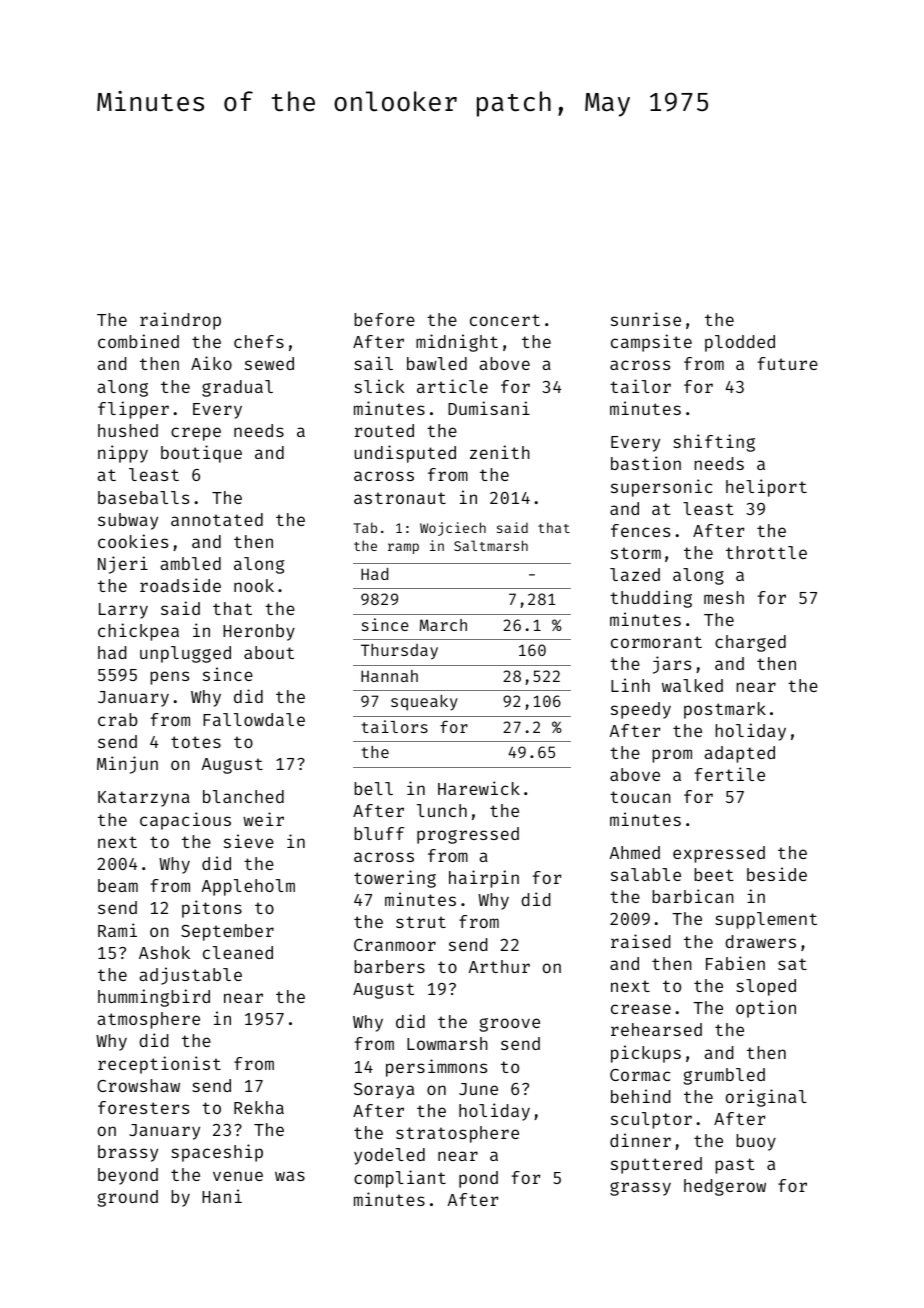 This screenshot has height=1308, width=924. Describe the element at coordinates (128, 521) in the screenshot. I see `subway` at that location.
